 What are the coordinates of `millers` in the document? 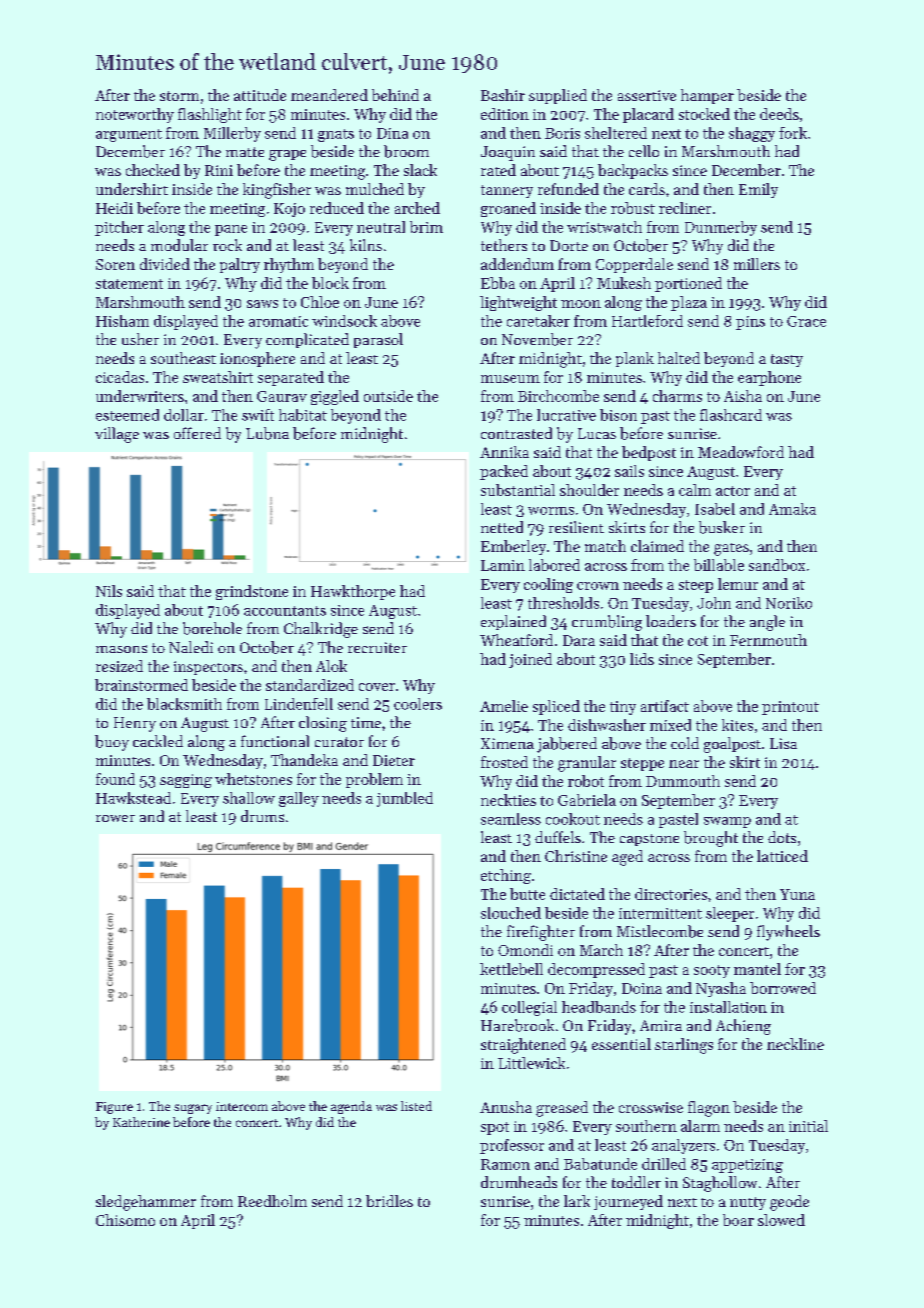 It's located at (757, 264).
